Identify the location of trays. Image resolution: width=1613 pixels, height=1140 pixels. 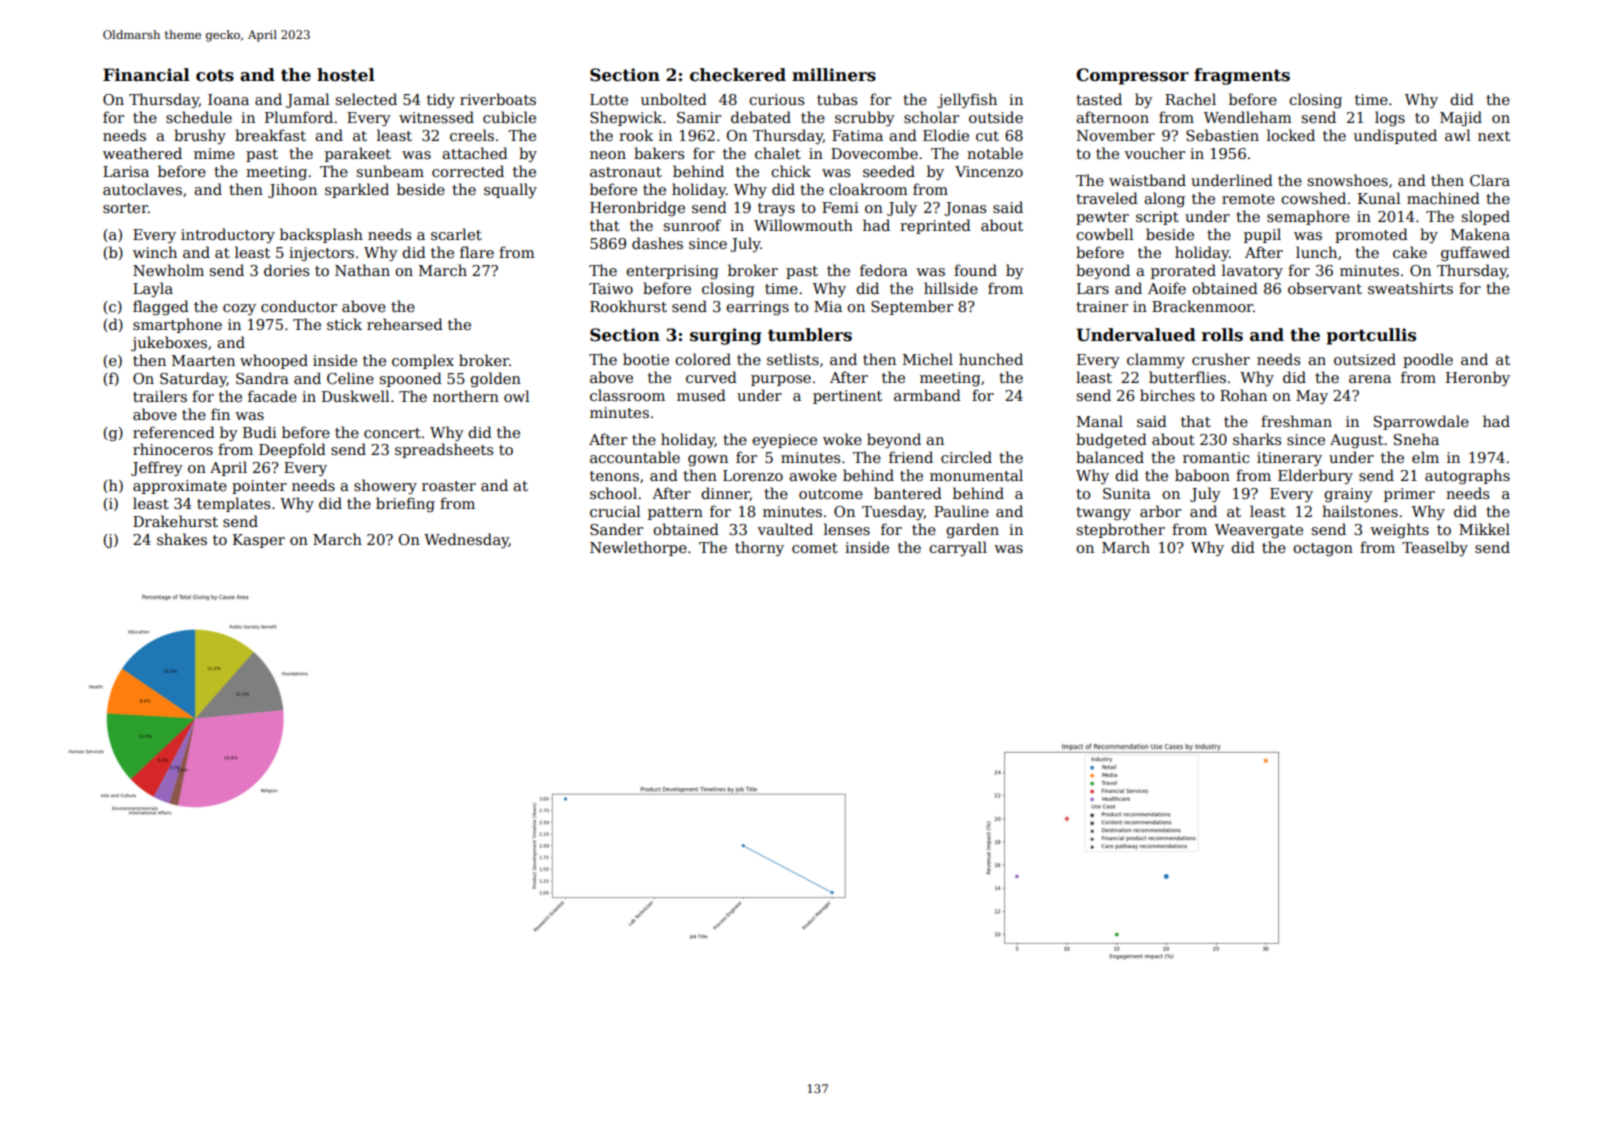
(776, 209).
